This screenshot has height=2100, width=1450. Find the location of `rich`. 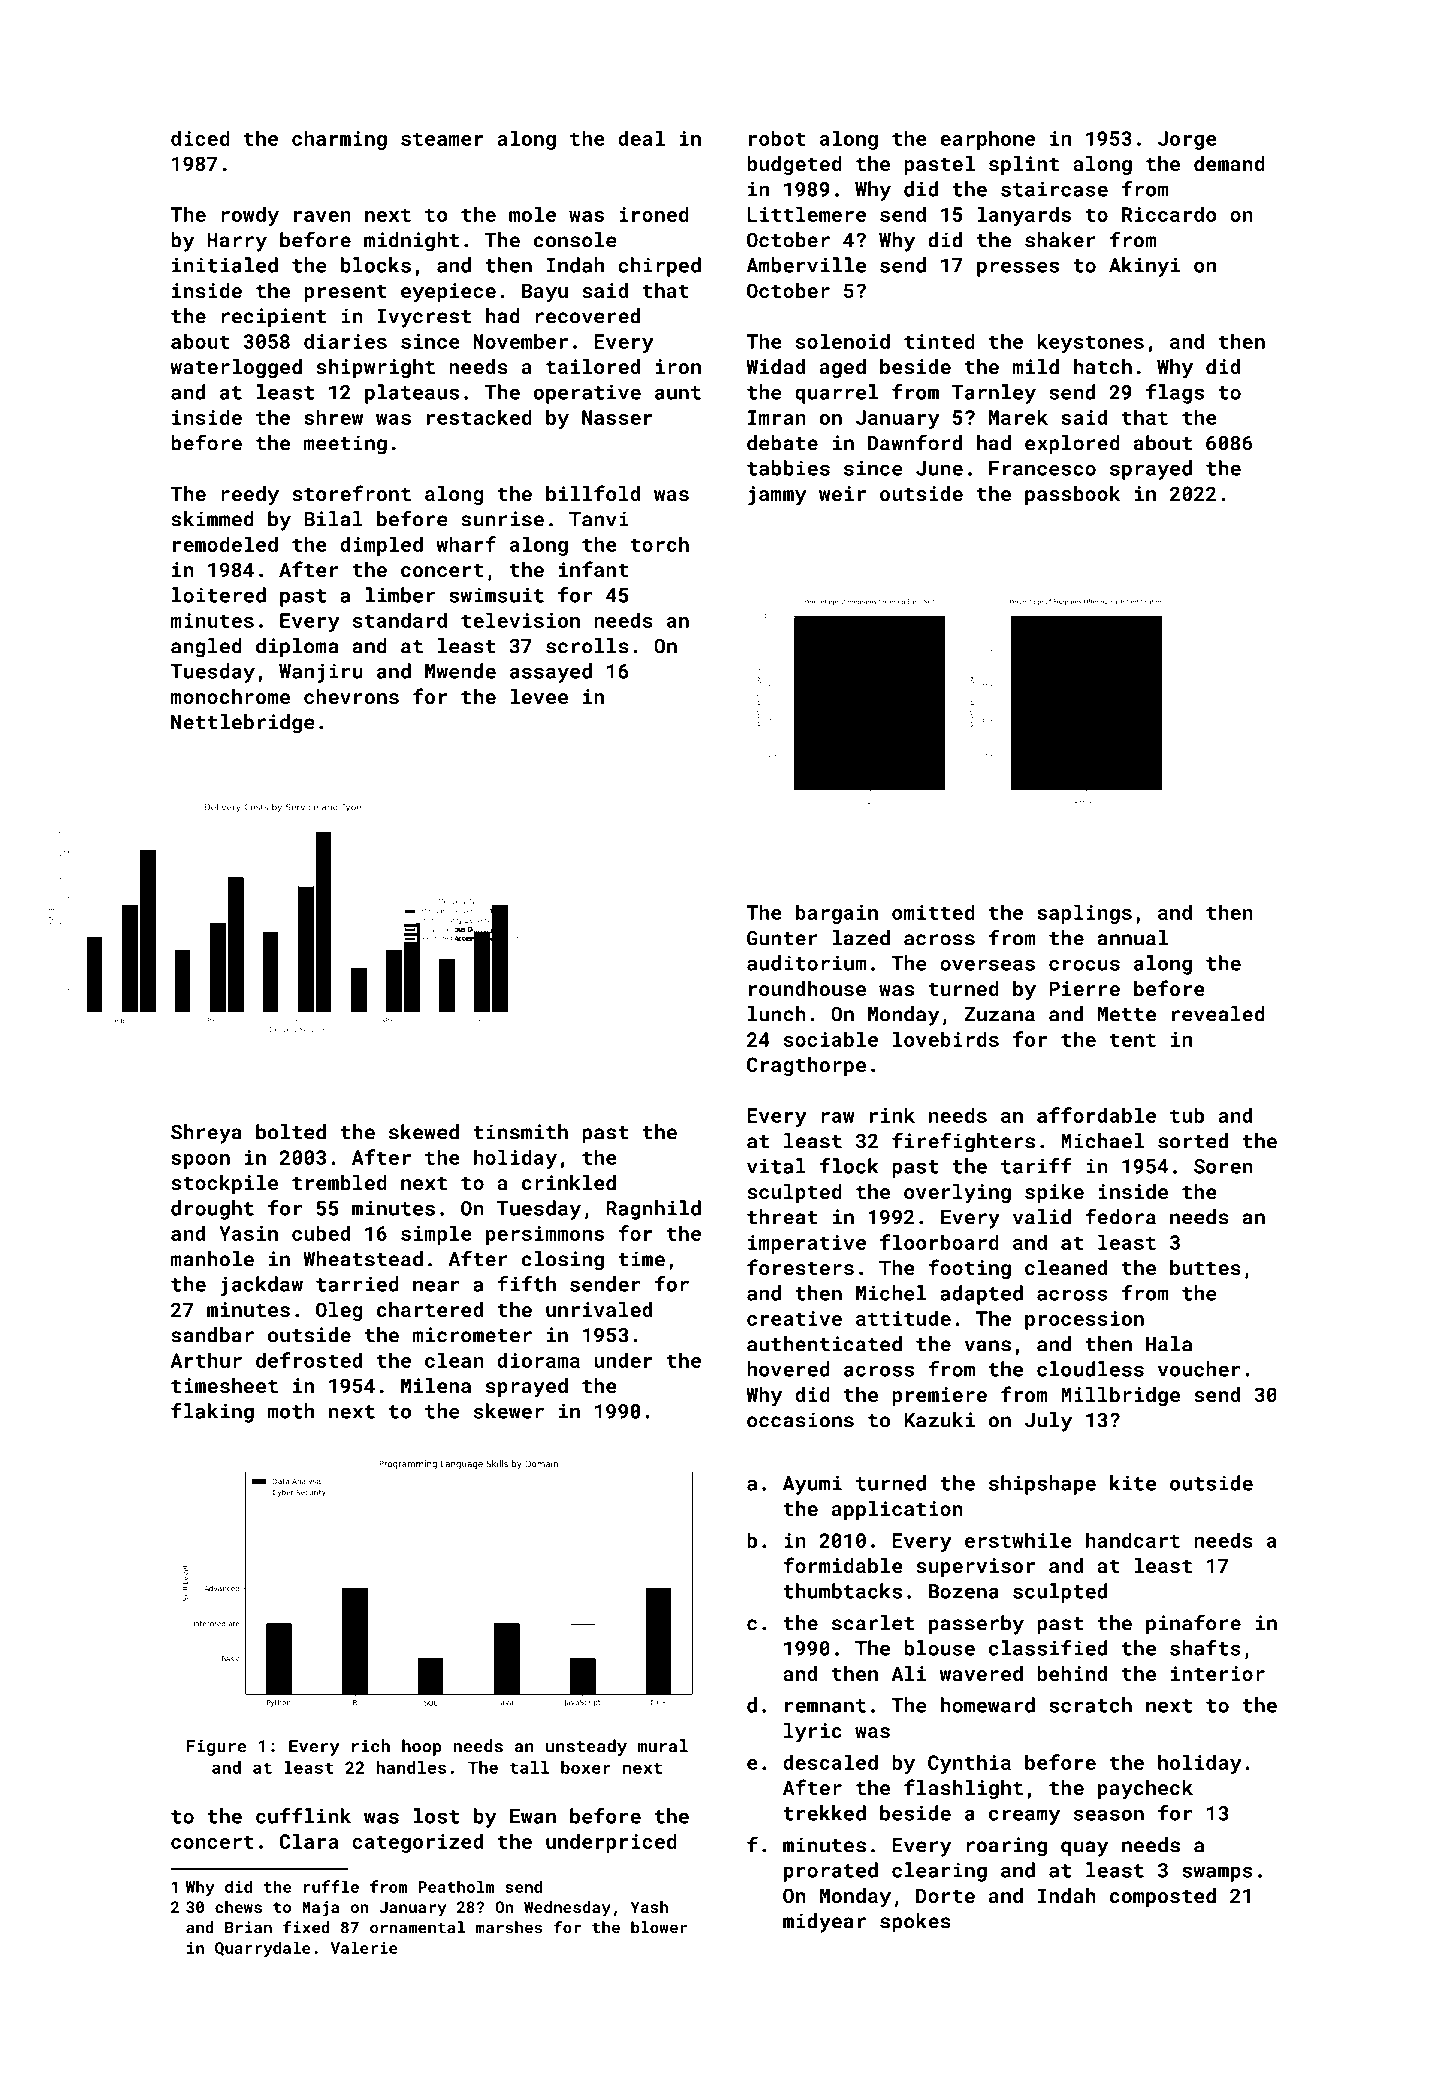

rich is located at coordinates (371, 1746).
